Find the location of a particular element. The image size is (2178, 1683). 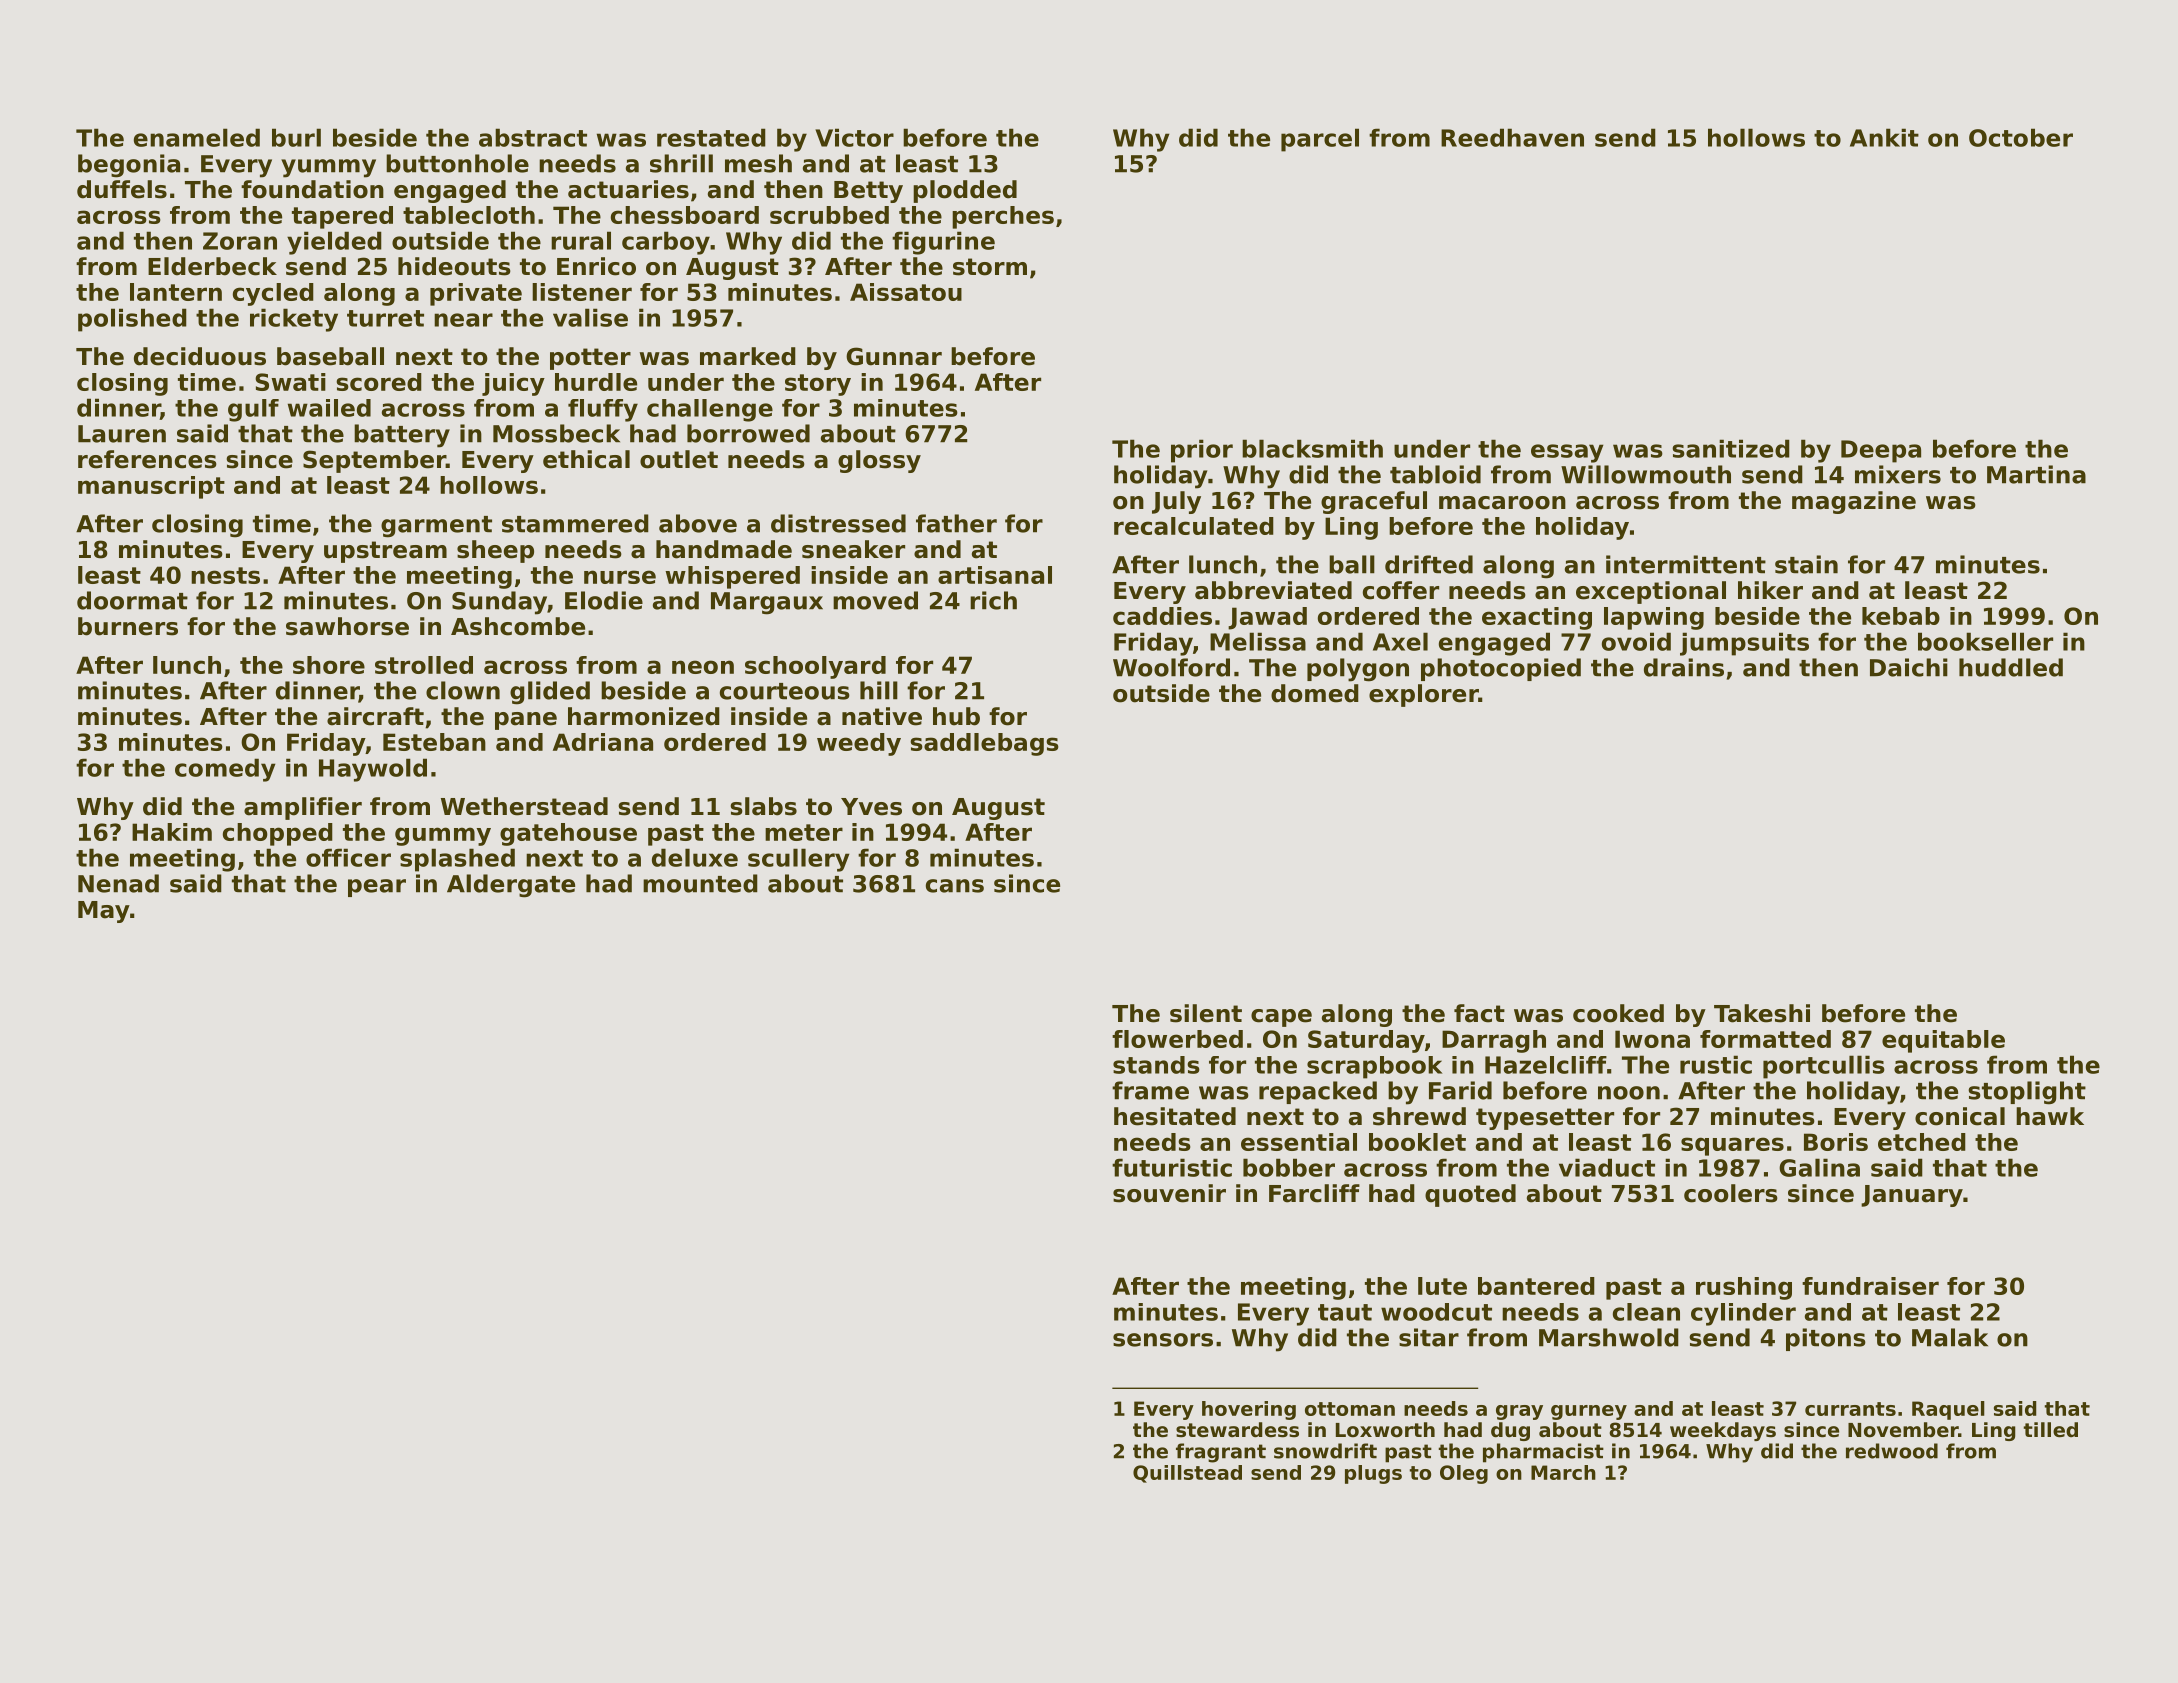

Elderbeck is located at coordinates (212, 266).
